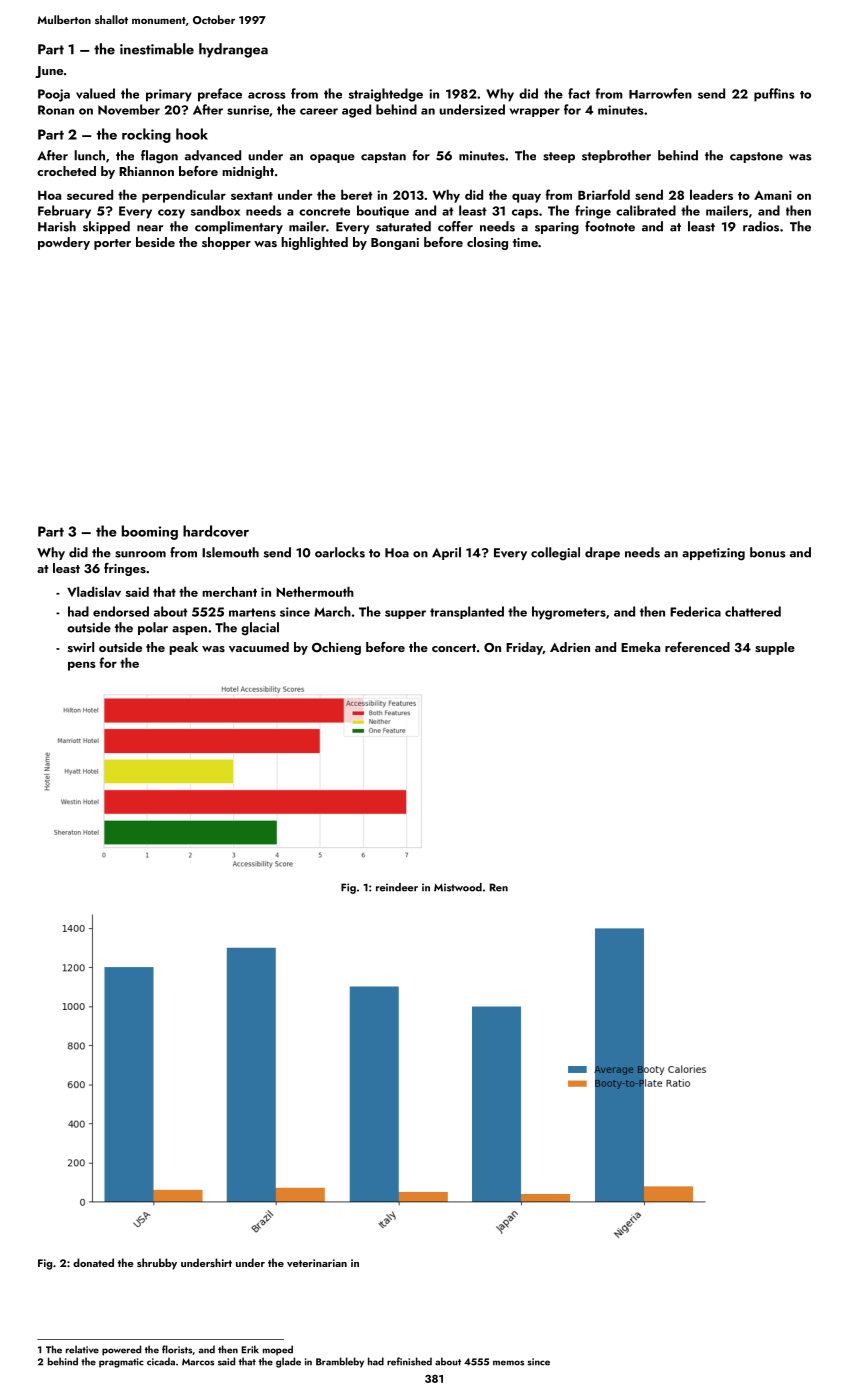 This image has width=849, height=1400. I want to click on hardcover, so click(216, 531).
